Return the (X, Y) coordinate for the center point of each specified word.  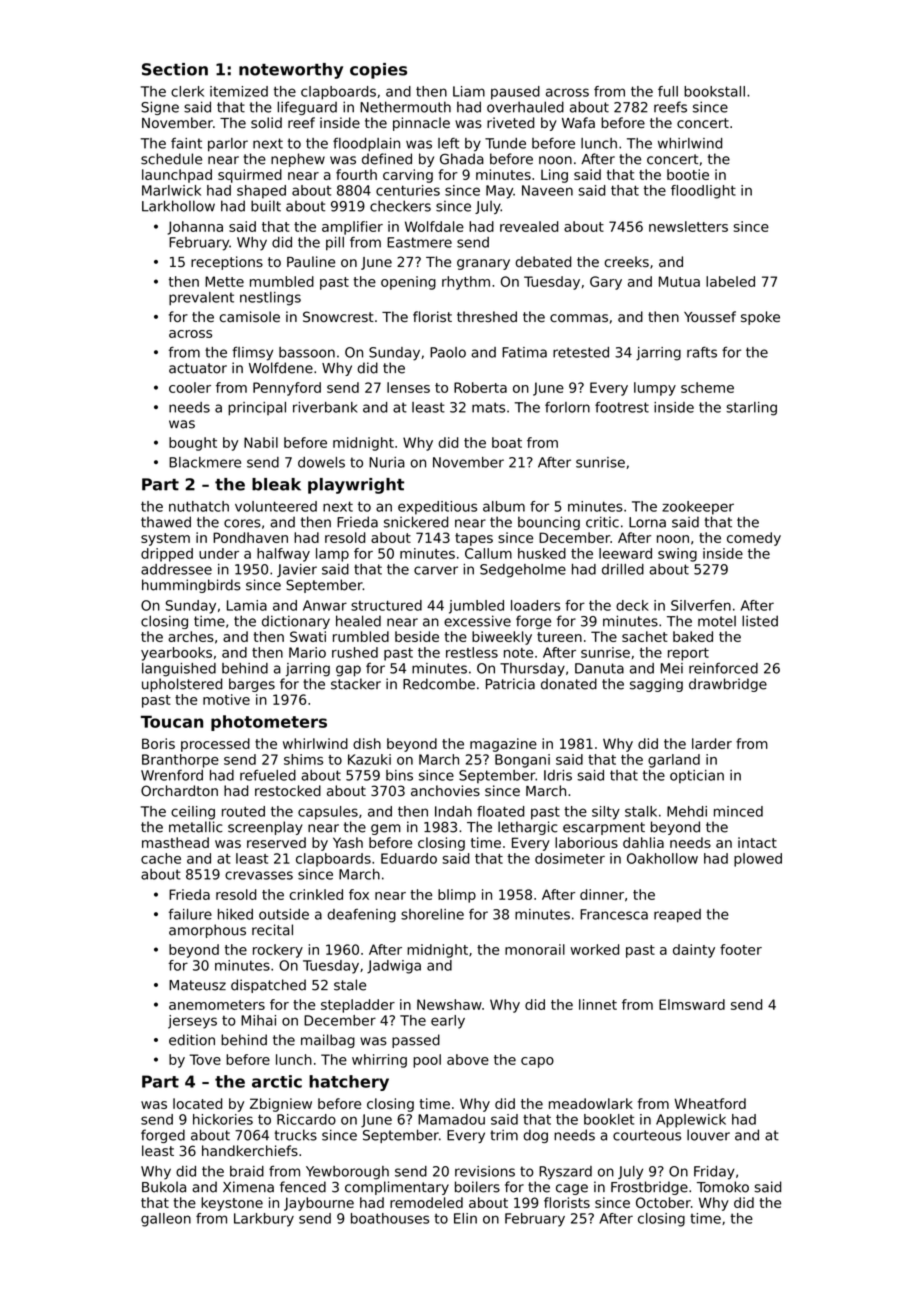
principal (257, 409)
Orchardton (179, 791)
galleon (166, 1220)
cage (572, 1189)
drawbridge (728, 685)
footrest (622, 407)
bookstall (714, 91)
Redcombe (439, 684)
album (504, 506)
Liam (469, 91)
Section (175, 69)
